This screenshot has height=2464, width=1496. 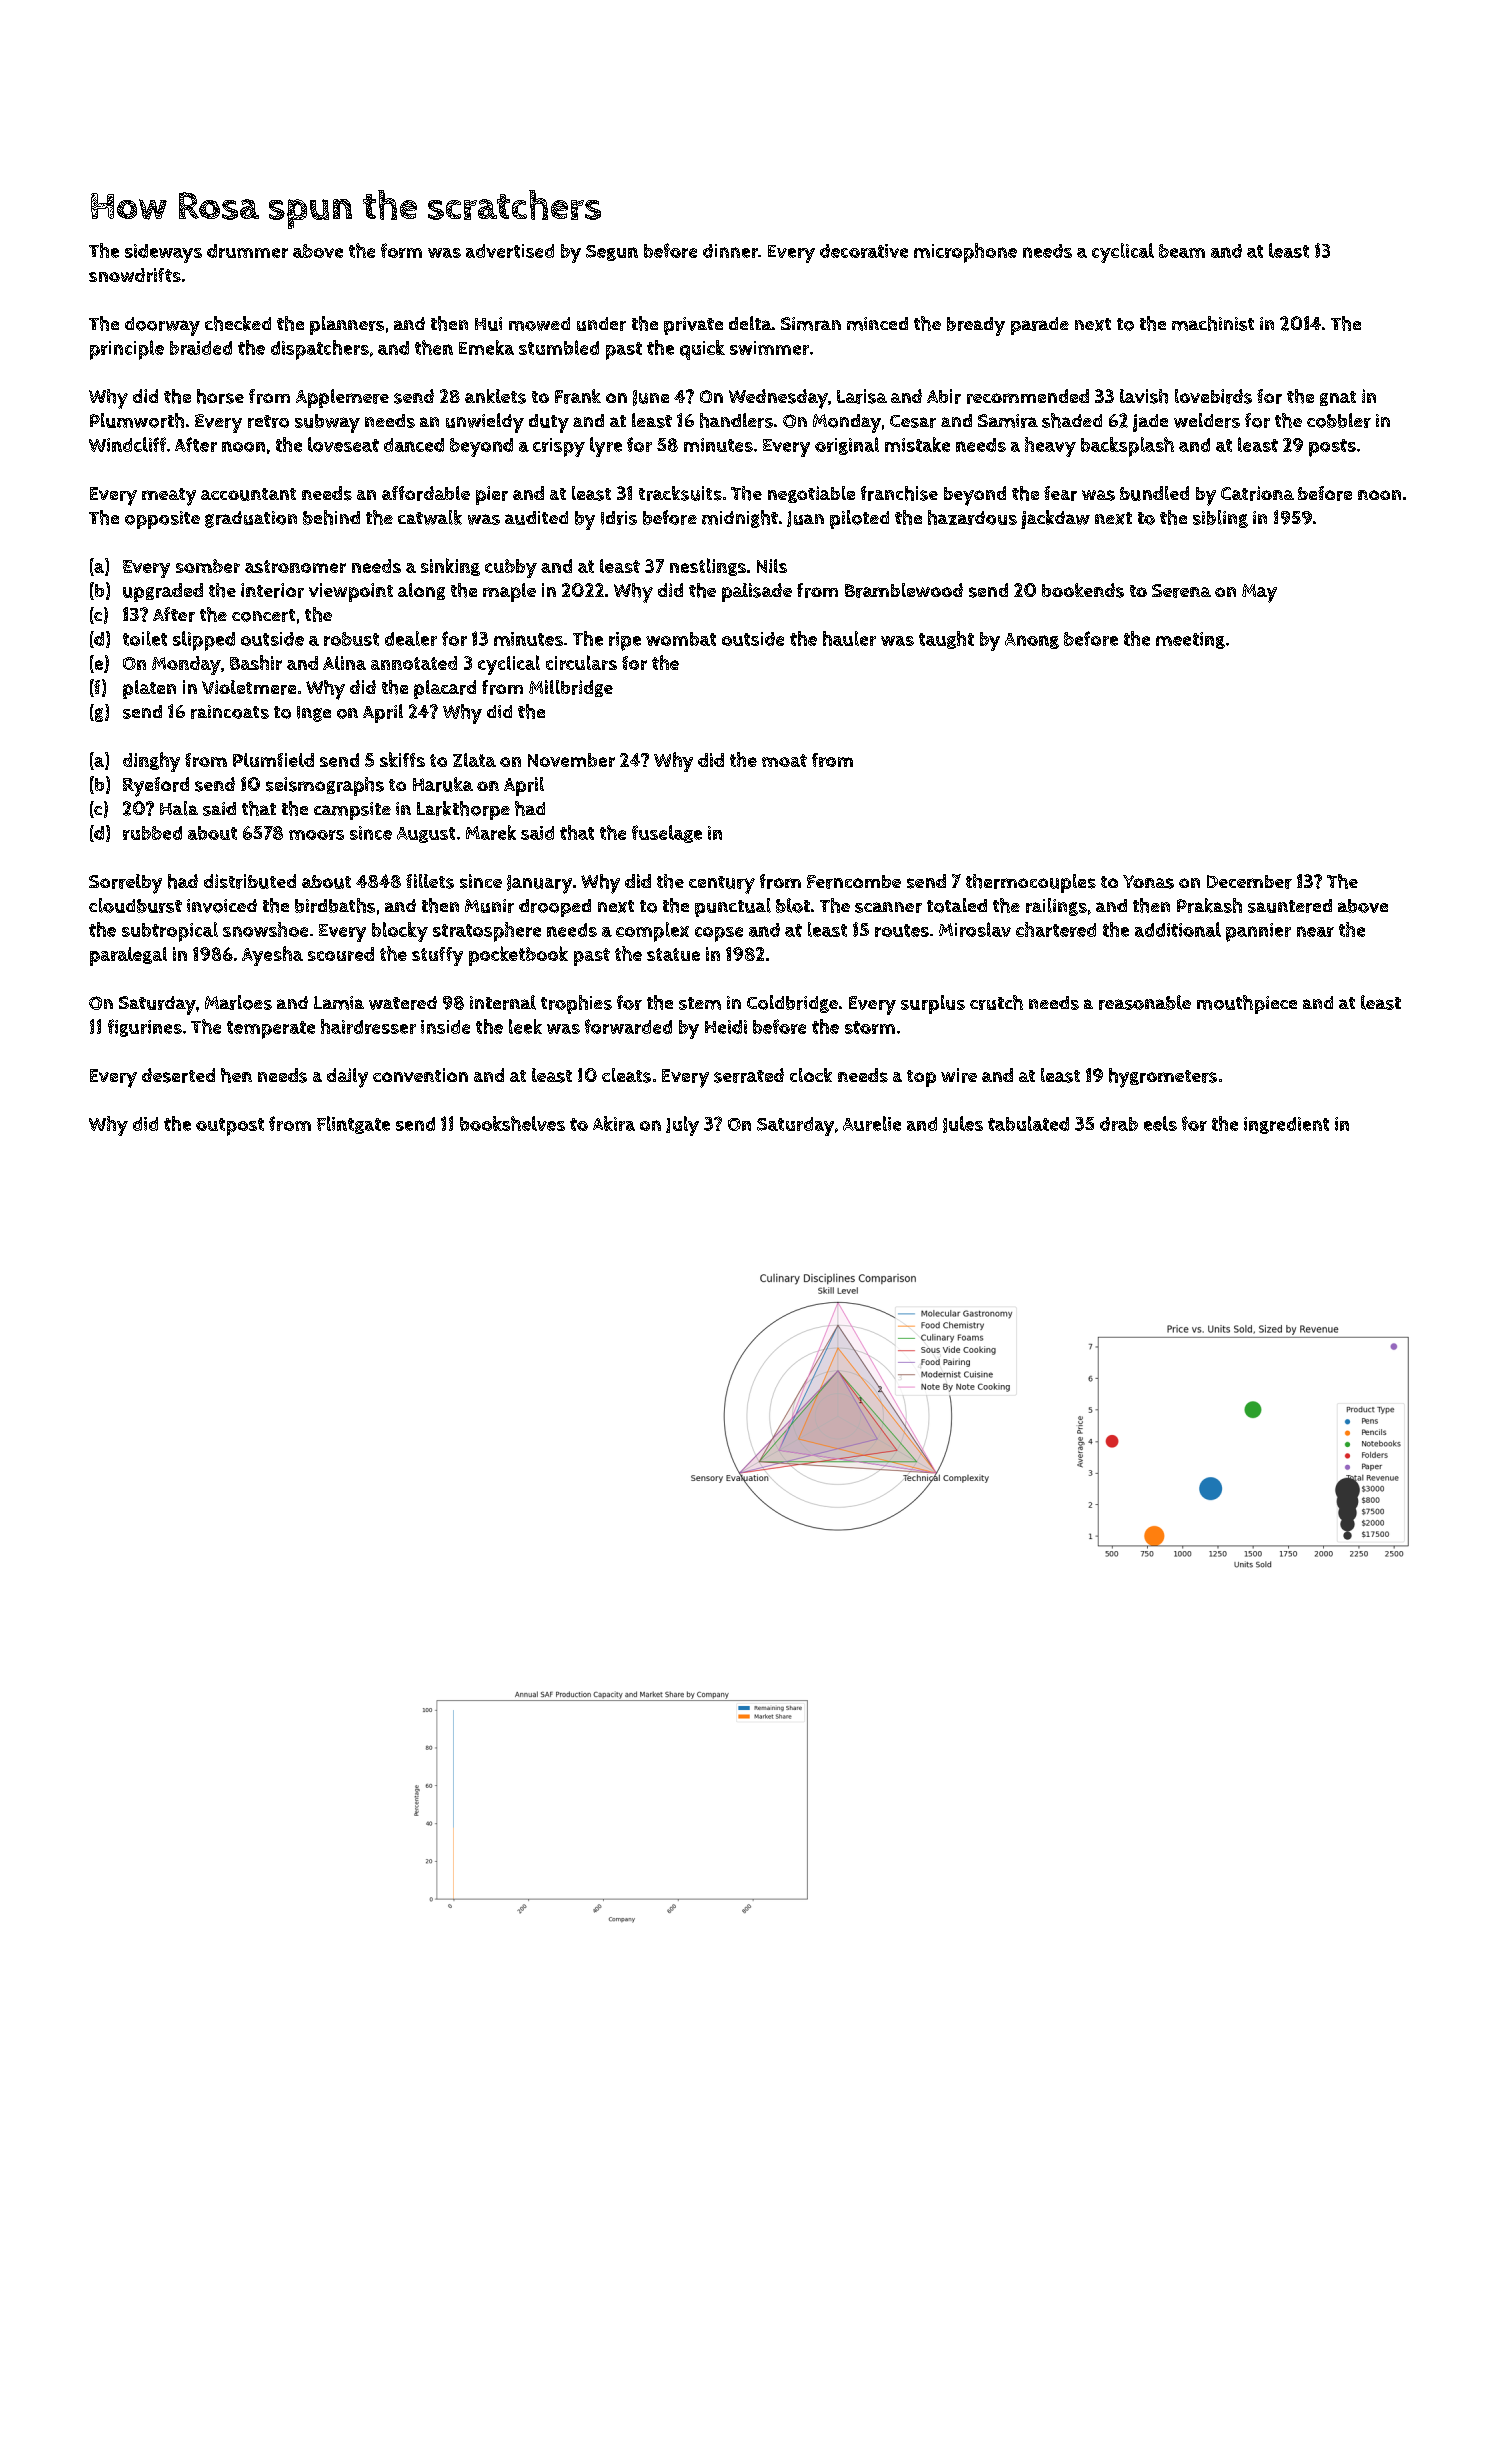 I want to click on mouthpiece, so click(x=1247, y=1004).
